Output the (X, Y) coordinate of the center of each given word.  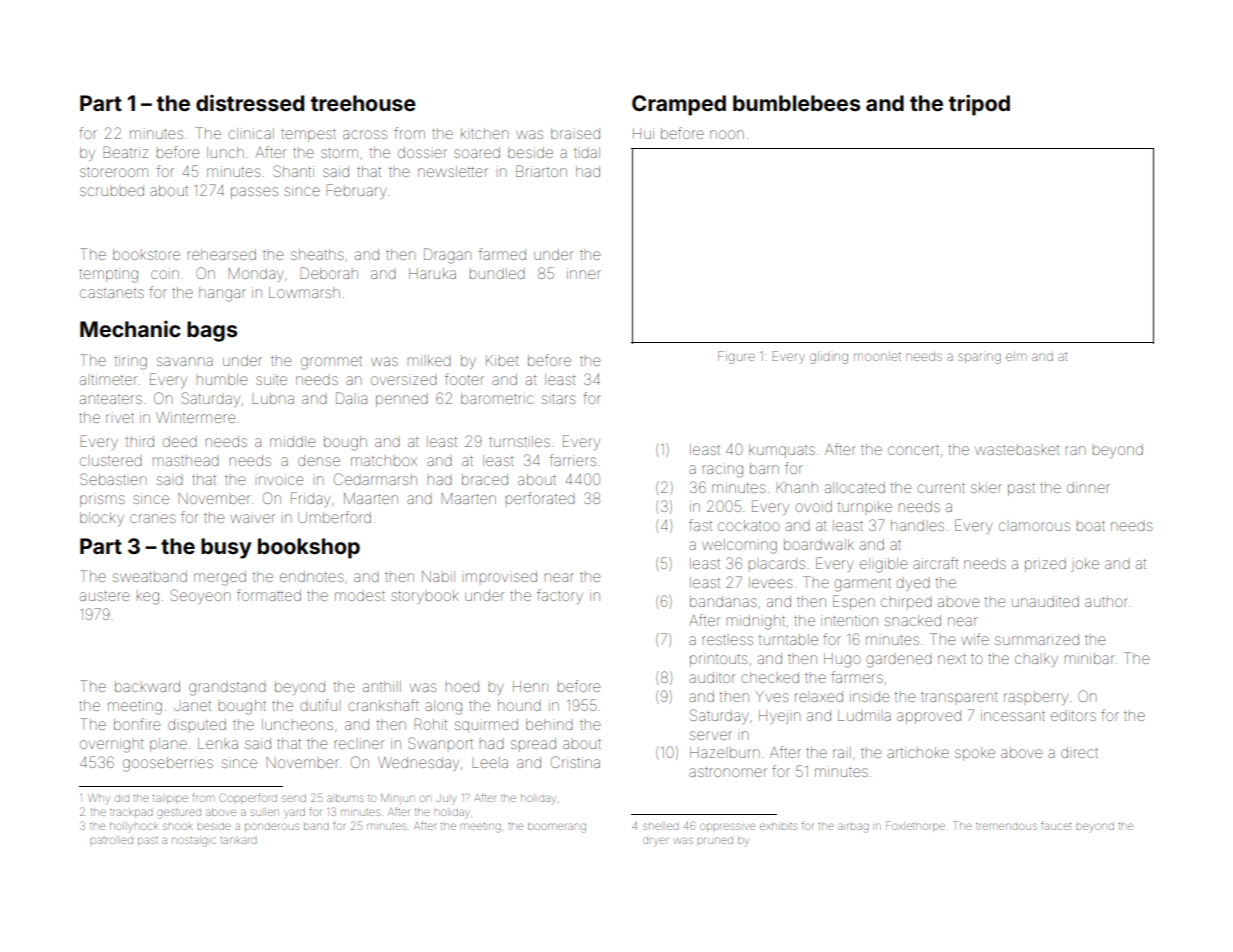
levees (770, 582)
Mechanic (130, 328)
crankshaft (383, 705)
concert (913, 450)
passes (254, 193)
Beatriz (126, 152)
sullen (265, 812)
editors (1073, 715)
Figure (736, 357)
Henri (530, 686)
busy (226, 548)
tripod (979, 105)
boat (1091, 526)
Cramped (679, 105)
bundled (497, 273)
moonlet (877, 356)
